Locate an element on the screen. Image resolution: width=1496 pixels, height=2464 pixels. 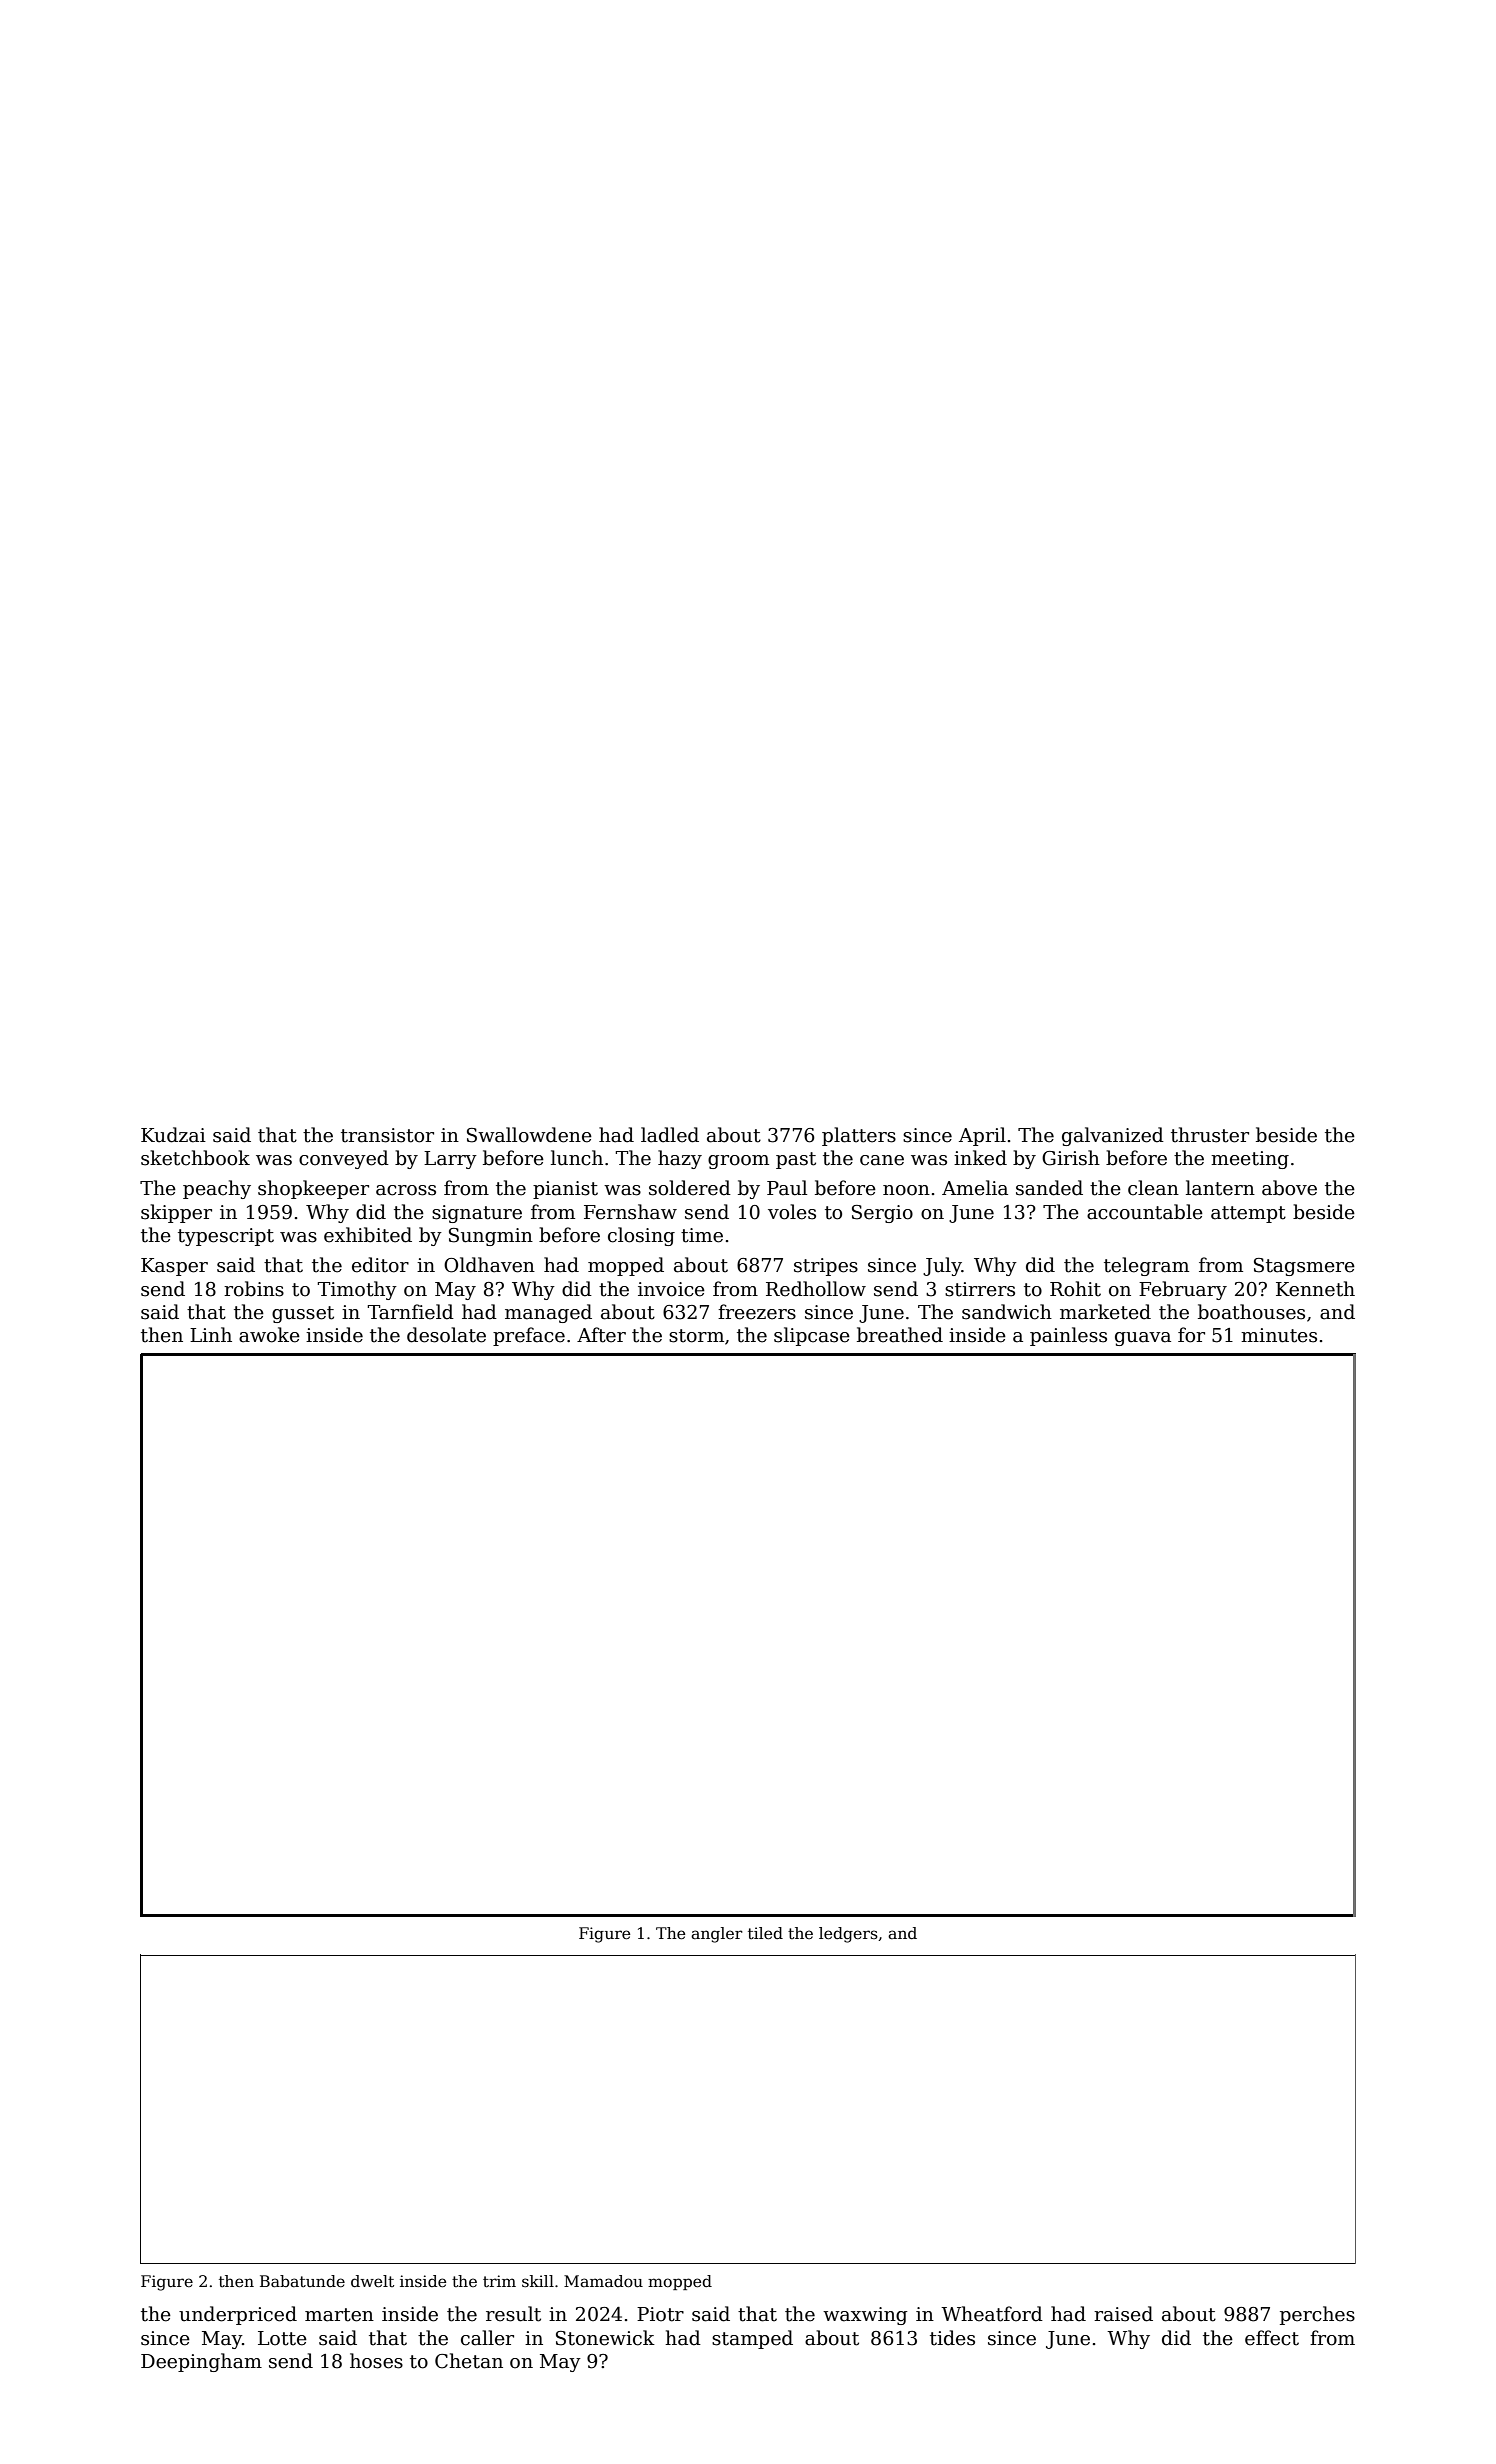
effect is located at coordinates (1272, 2338).
